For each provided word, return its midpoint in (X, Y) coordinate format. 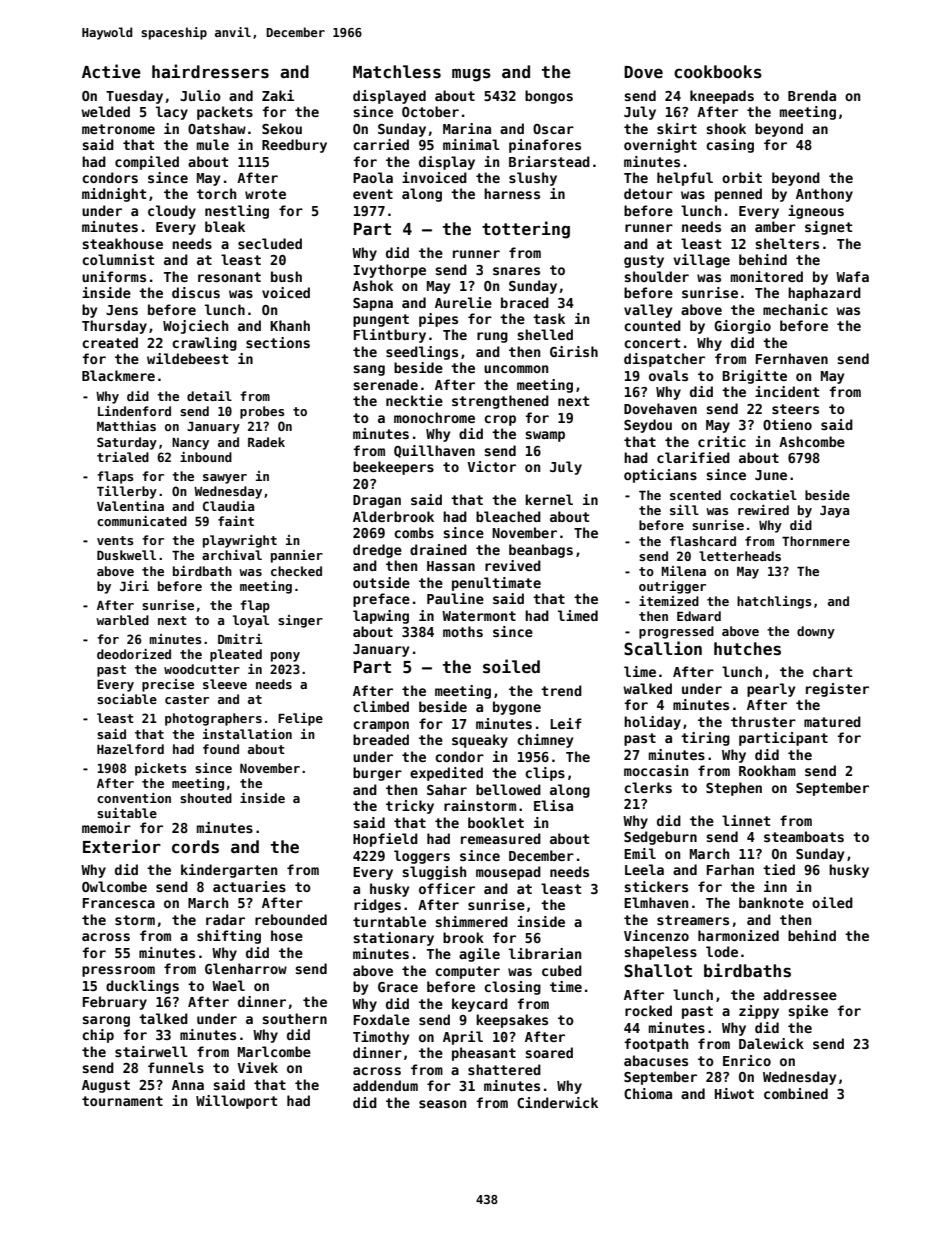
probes (262, 412)
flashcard (703, 541)
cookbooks (718, 72)
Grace (398, 987)
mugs (471, 75)
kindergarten (229, 871)
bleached (508, 516)
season (442, 1104)
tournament (122, 1101)
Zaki (278, 95)
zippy (759, 1012)
